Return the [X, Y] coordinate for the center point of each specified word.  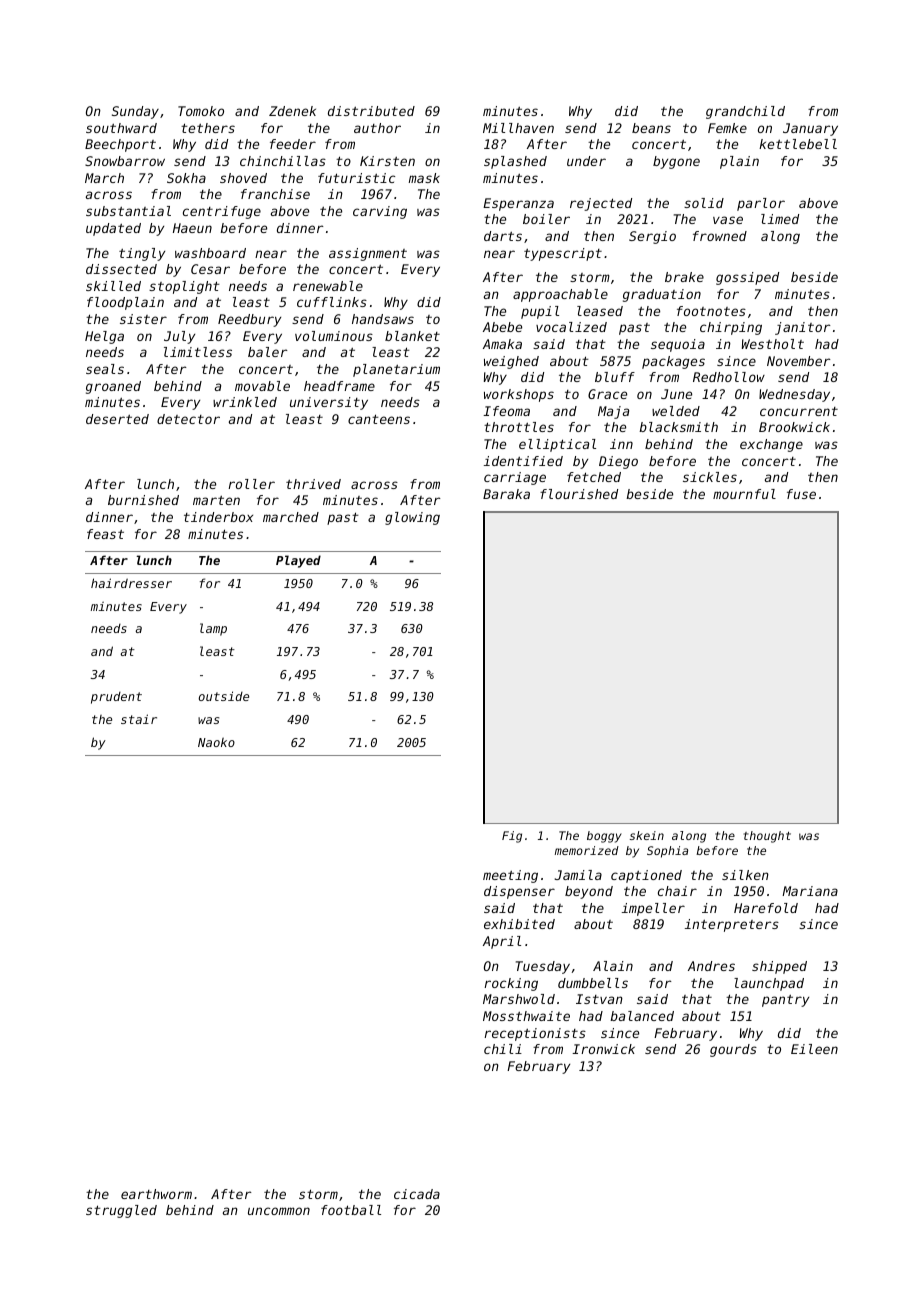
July [179, 337]
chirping [731, 328]
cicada [417, 1194]
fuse [801, 494]
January [810, 129]
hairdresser [131, 583]
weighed [511, 362]
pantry [785, 1001]
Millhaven [518, 128]
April [502, 942]
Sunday [135, 112]
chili [503, 1049]
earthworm [156, 1194]
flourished [579, 494]
